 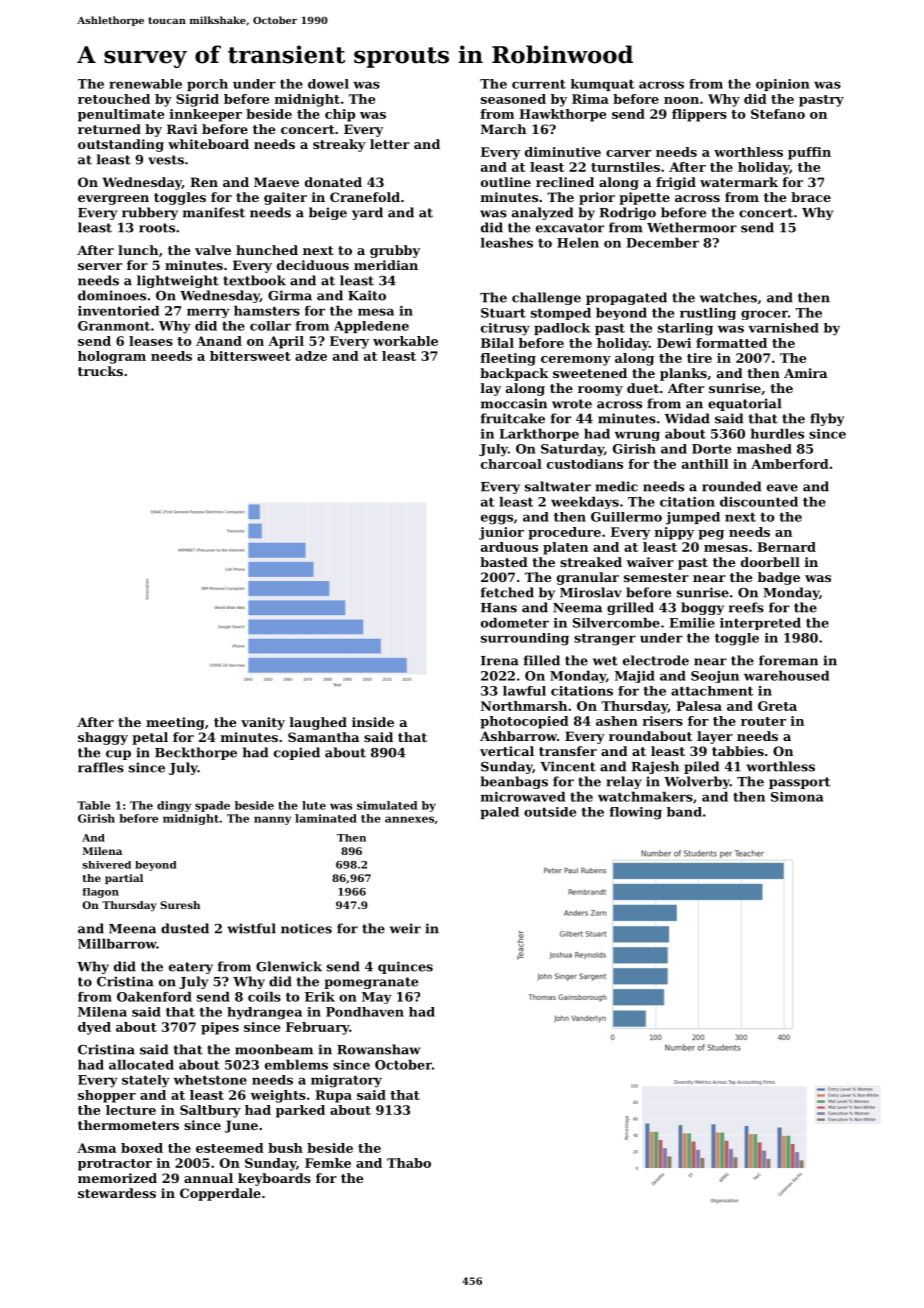 I want to click on eave, so click(x=782, y=488).
